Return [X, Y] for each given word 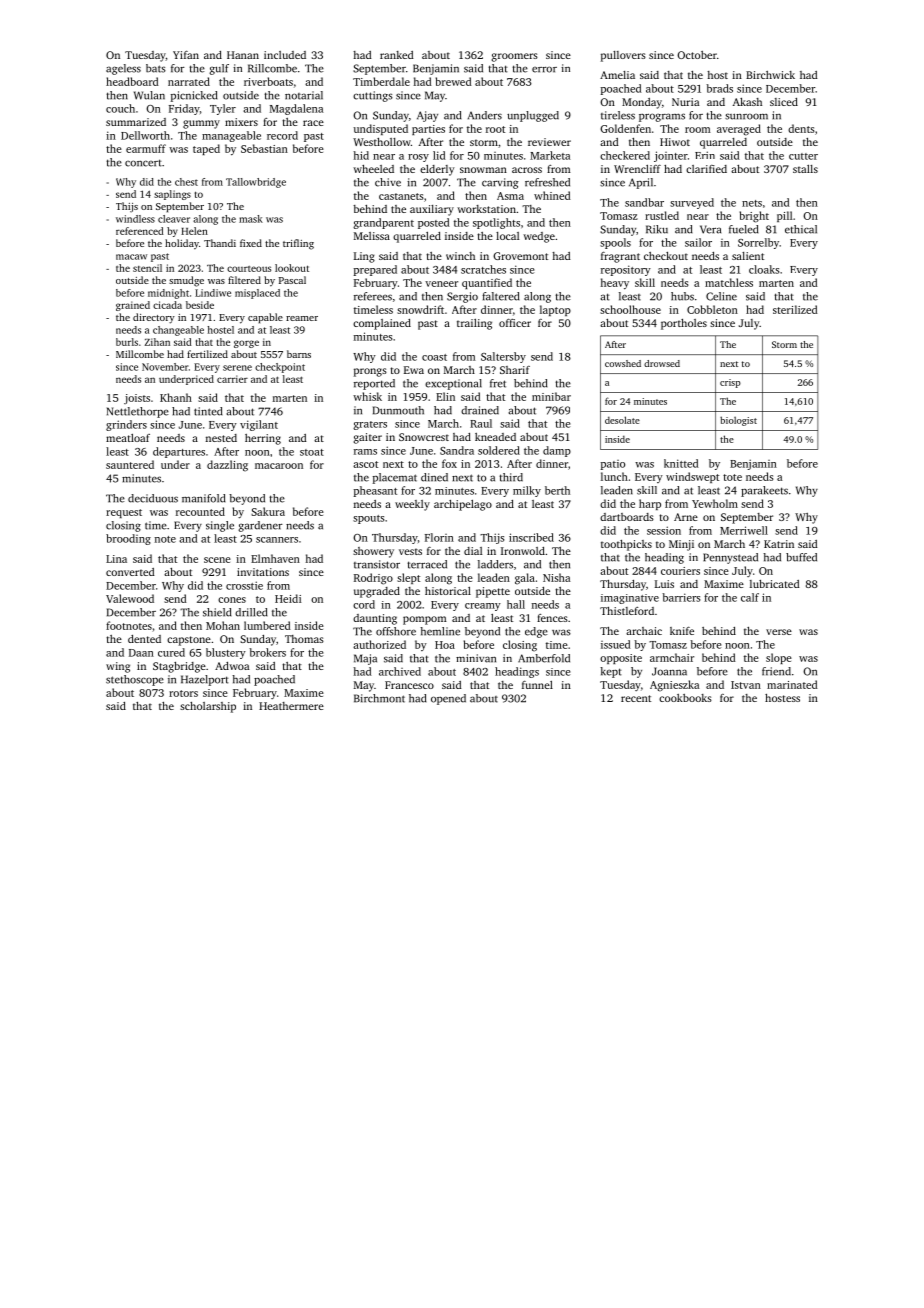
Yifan [186, 55]
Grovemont [520, 256]
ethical [801, 229]
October [697, 55]
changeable [178, 331]
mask [251, 219]
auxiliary [432, 210]
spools [615, 243]
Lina [116, 559]
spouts [368, 519]
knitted [681, 463]
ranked [397, 55]
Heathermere [291, 706]
